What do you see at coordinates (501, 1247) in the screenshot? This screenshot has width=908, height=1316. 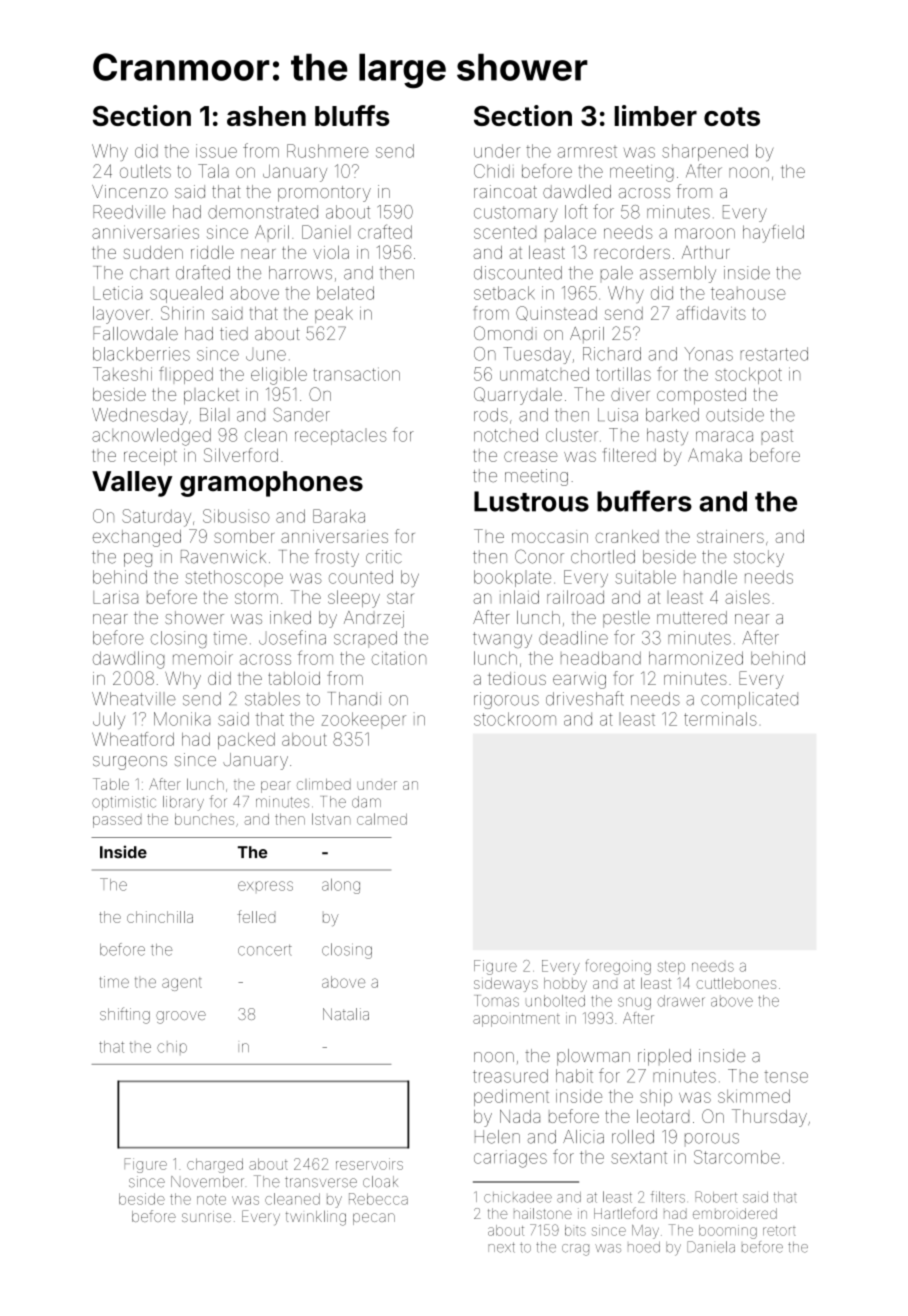 I see `next` at bounding box center [501, 1247].
